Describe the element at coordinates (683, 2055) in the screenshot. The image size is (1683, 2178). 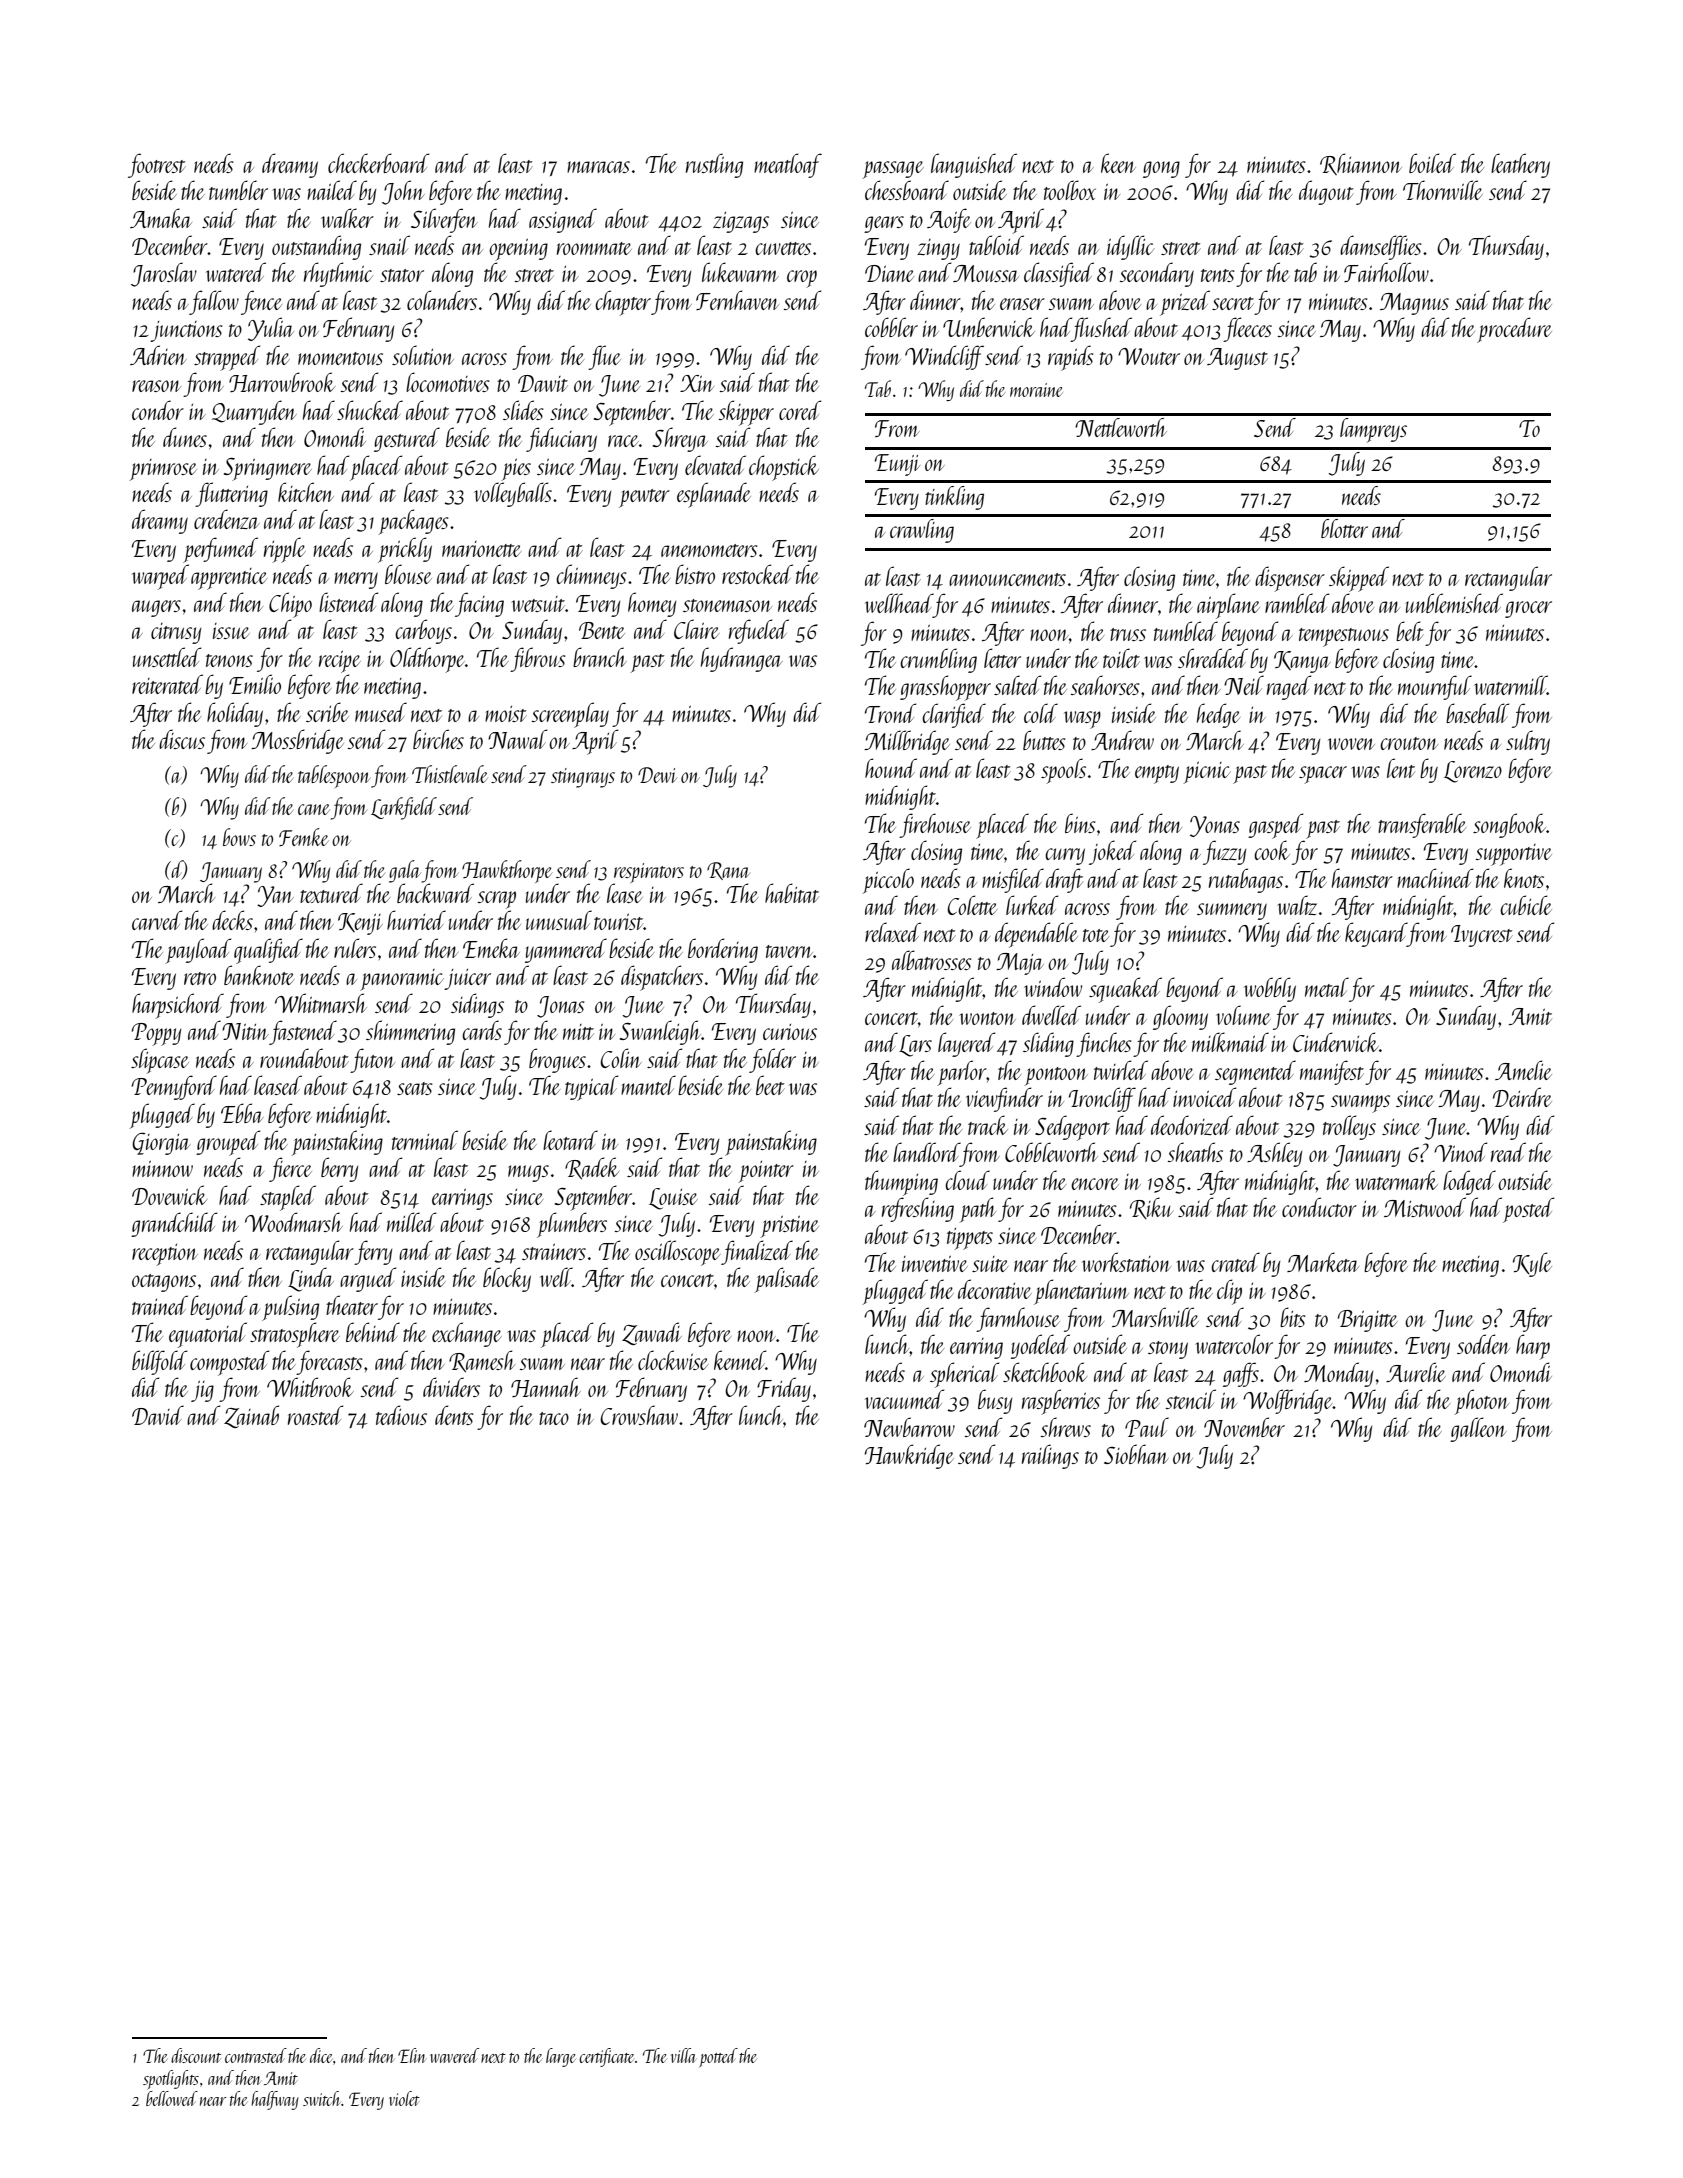
I see `villa` at that location.
